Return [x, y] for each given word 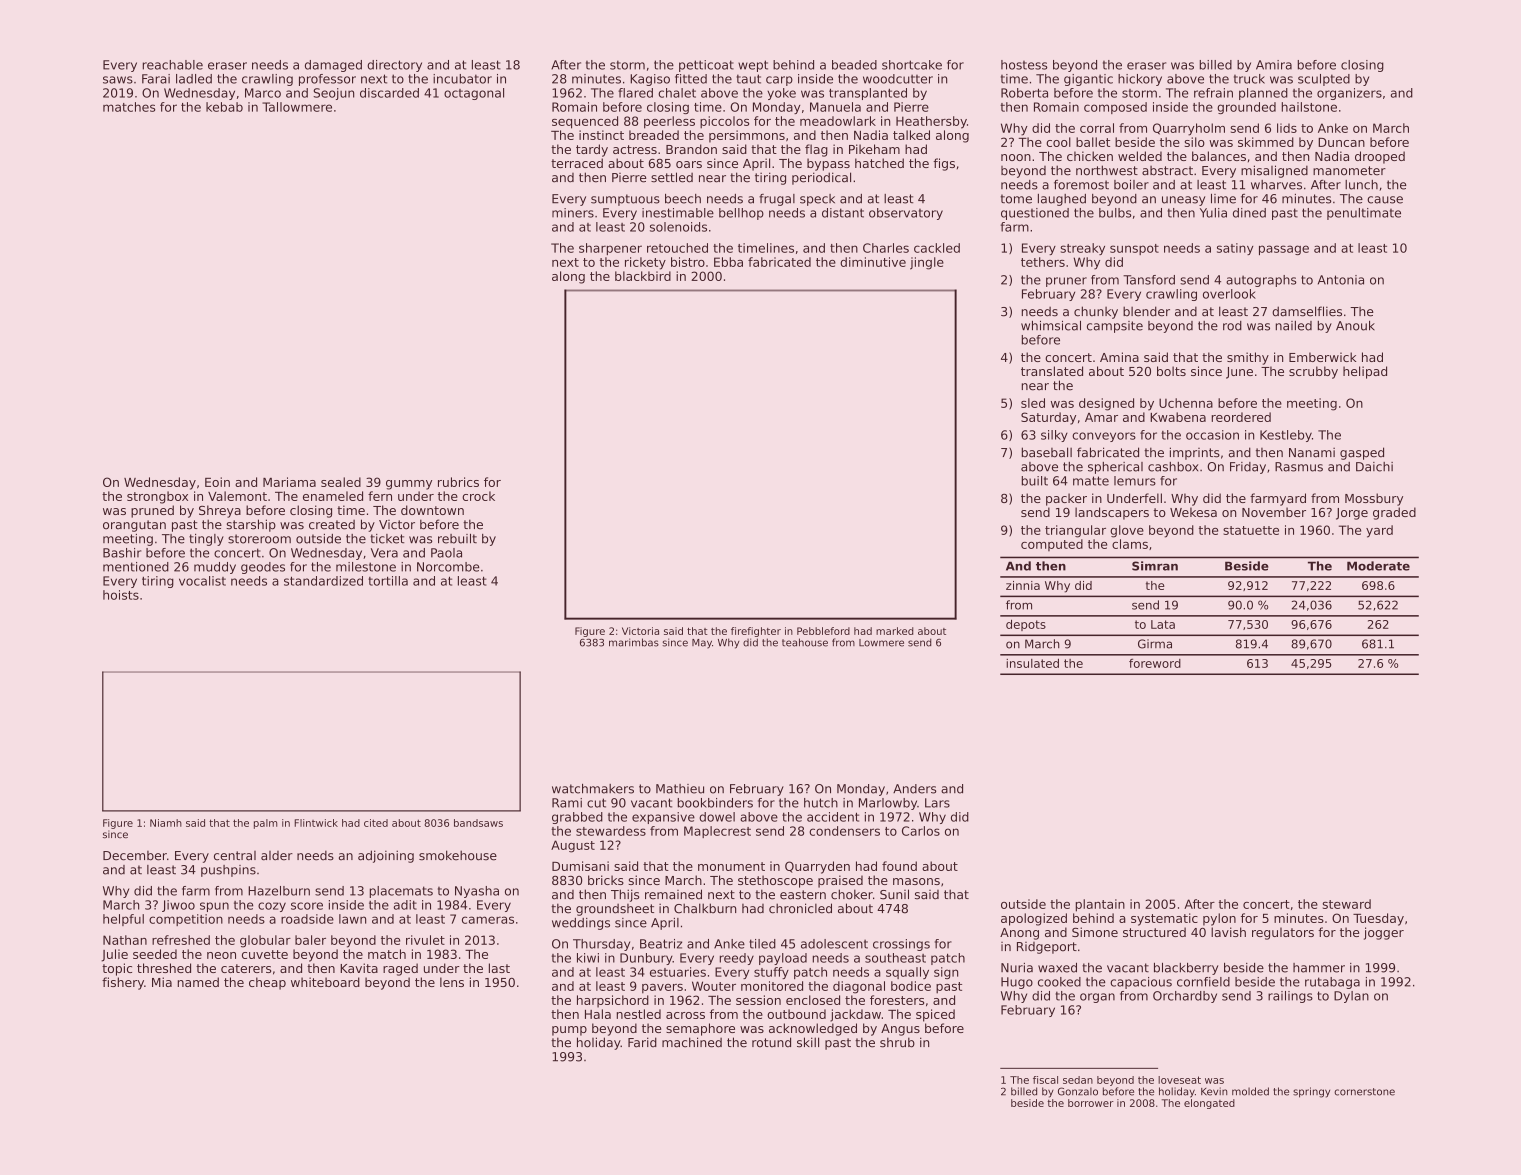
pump [569, 1031]
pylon [1219, 919]
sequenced [585, 122]
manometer [1349, 171]
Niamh [166, 823]
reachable [173, 65]
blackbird [643, 276]
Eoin [217, 482]
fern [380, 496]
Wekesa [1193, 512]
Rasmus [1299, 467]
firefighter [756, 632]
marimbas [634, 642]
